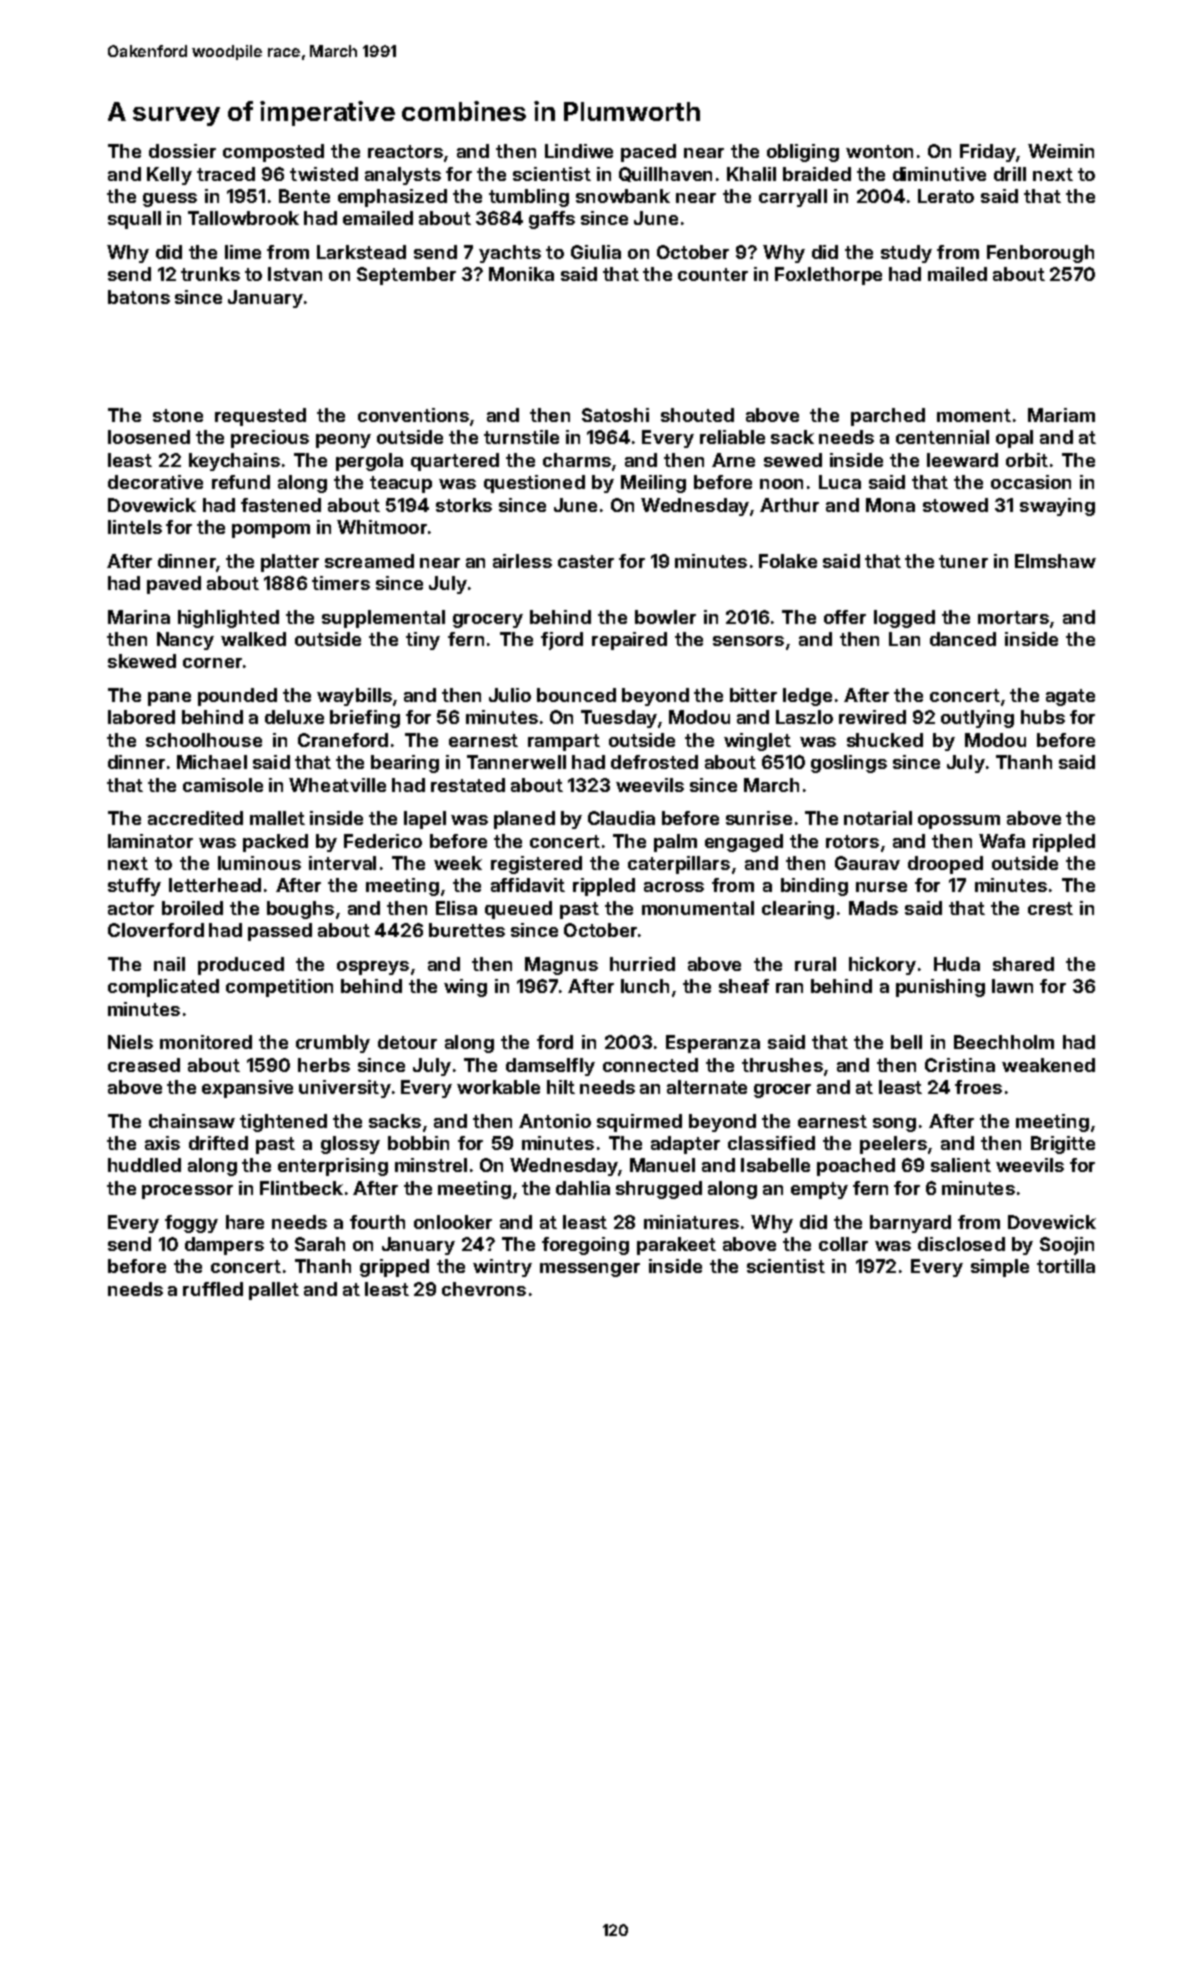  What do you see at coordinates (510, 254) in the page?
I see `yachts` at bounding box center [510, 254].
